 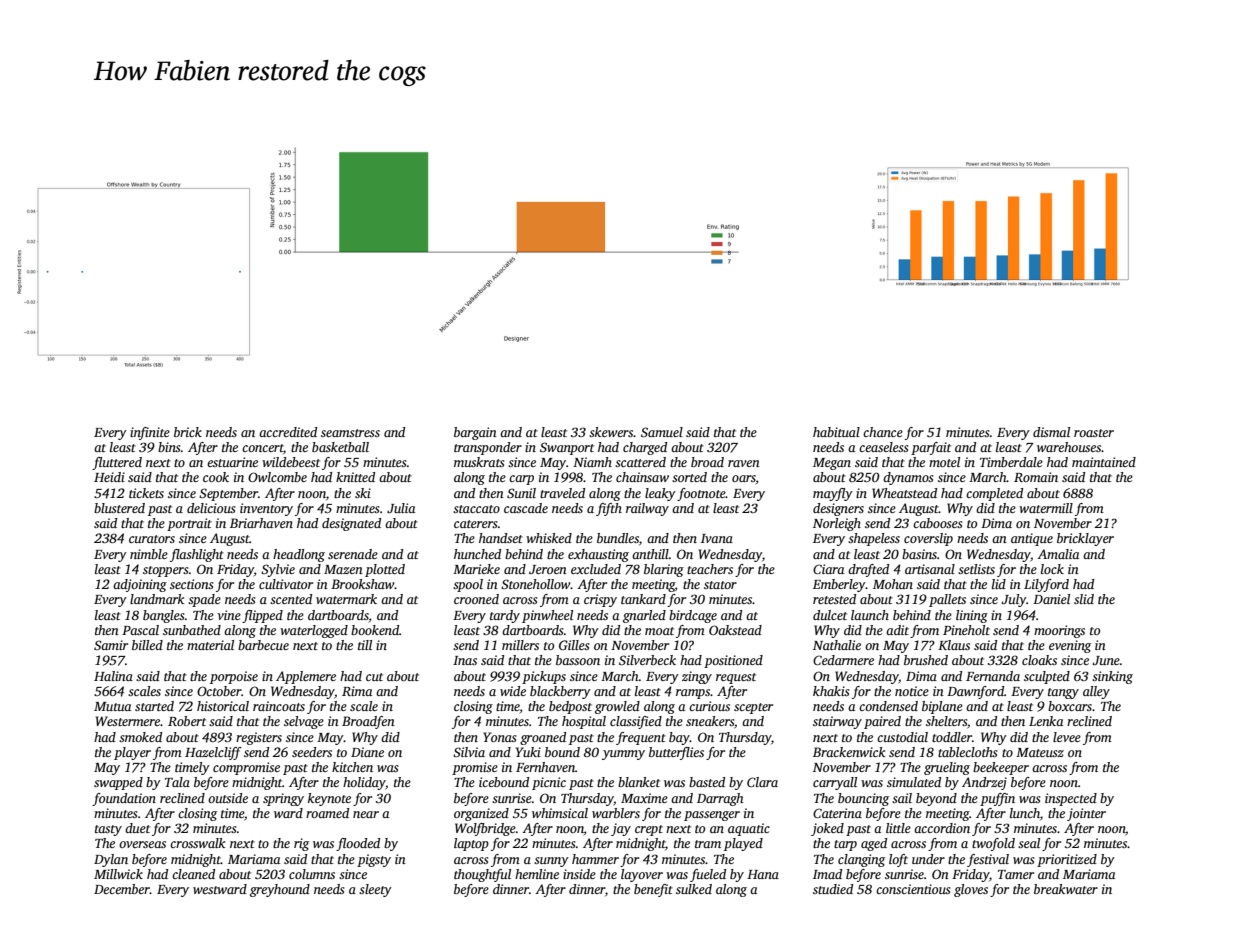 I want to click on conscientious, so click(x=913, y=889).
